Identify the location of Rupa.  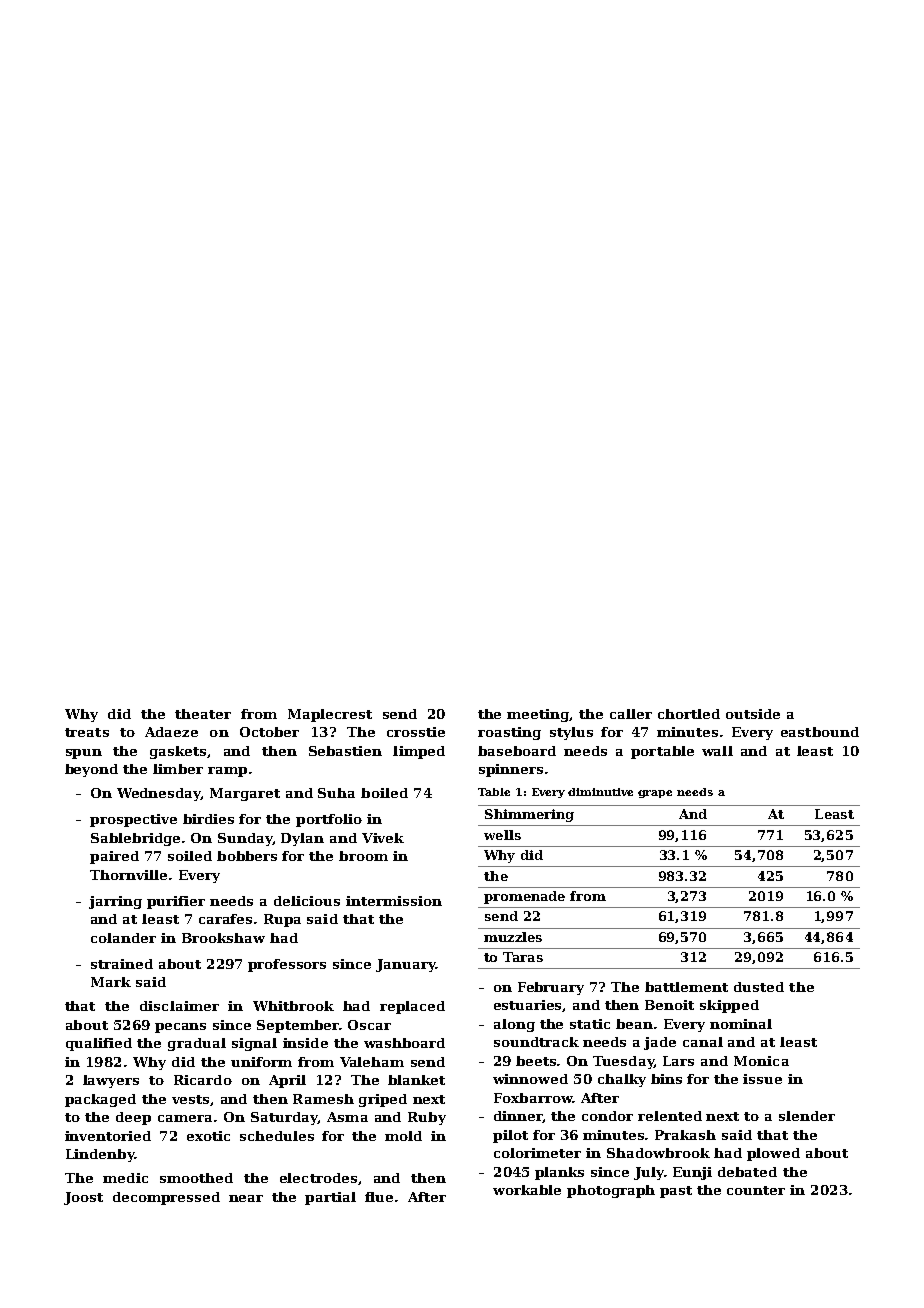
(282, 920).
